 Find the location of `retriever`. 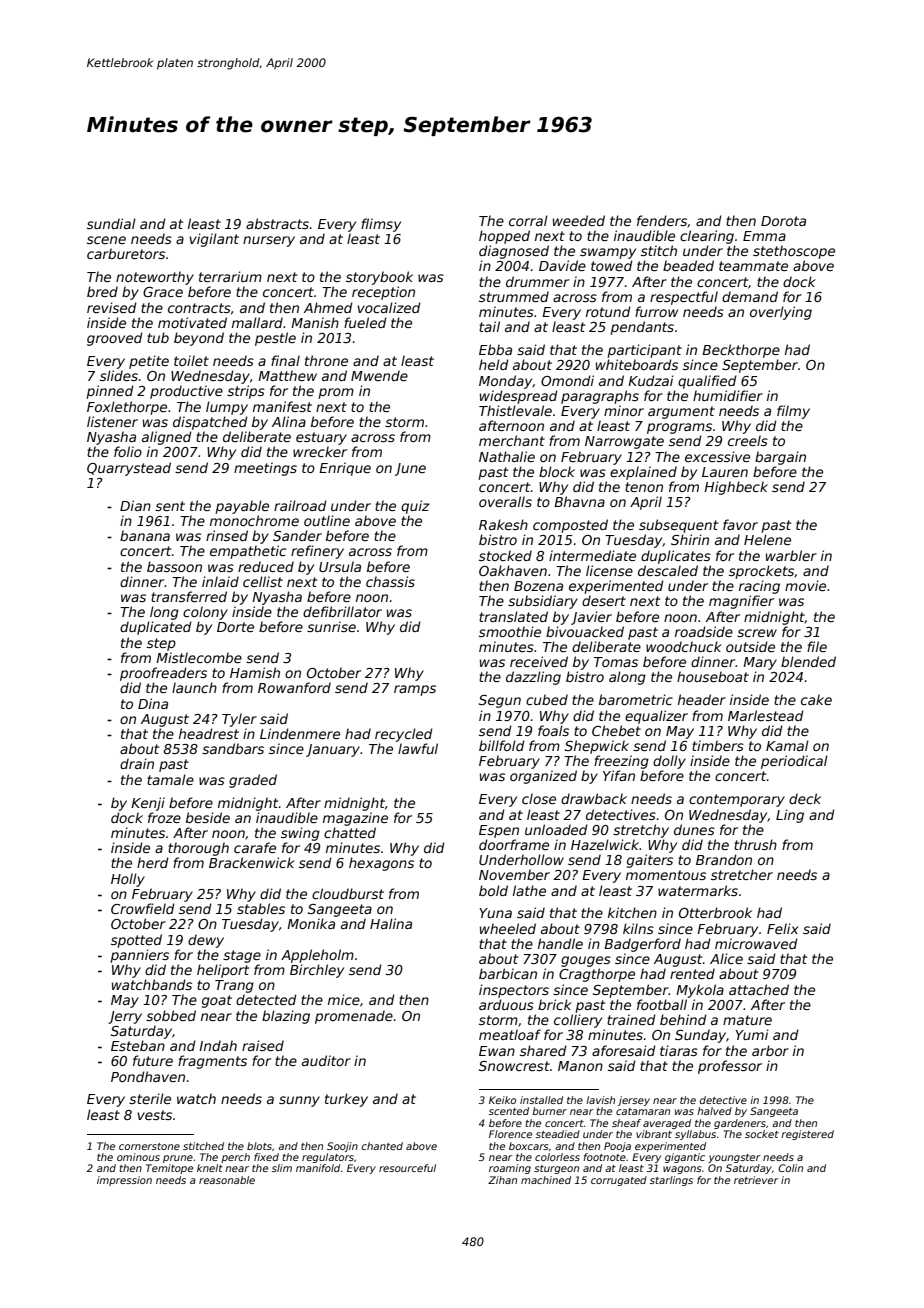

retriever is located at coordinates (756, 1180).
